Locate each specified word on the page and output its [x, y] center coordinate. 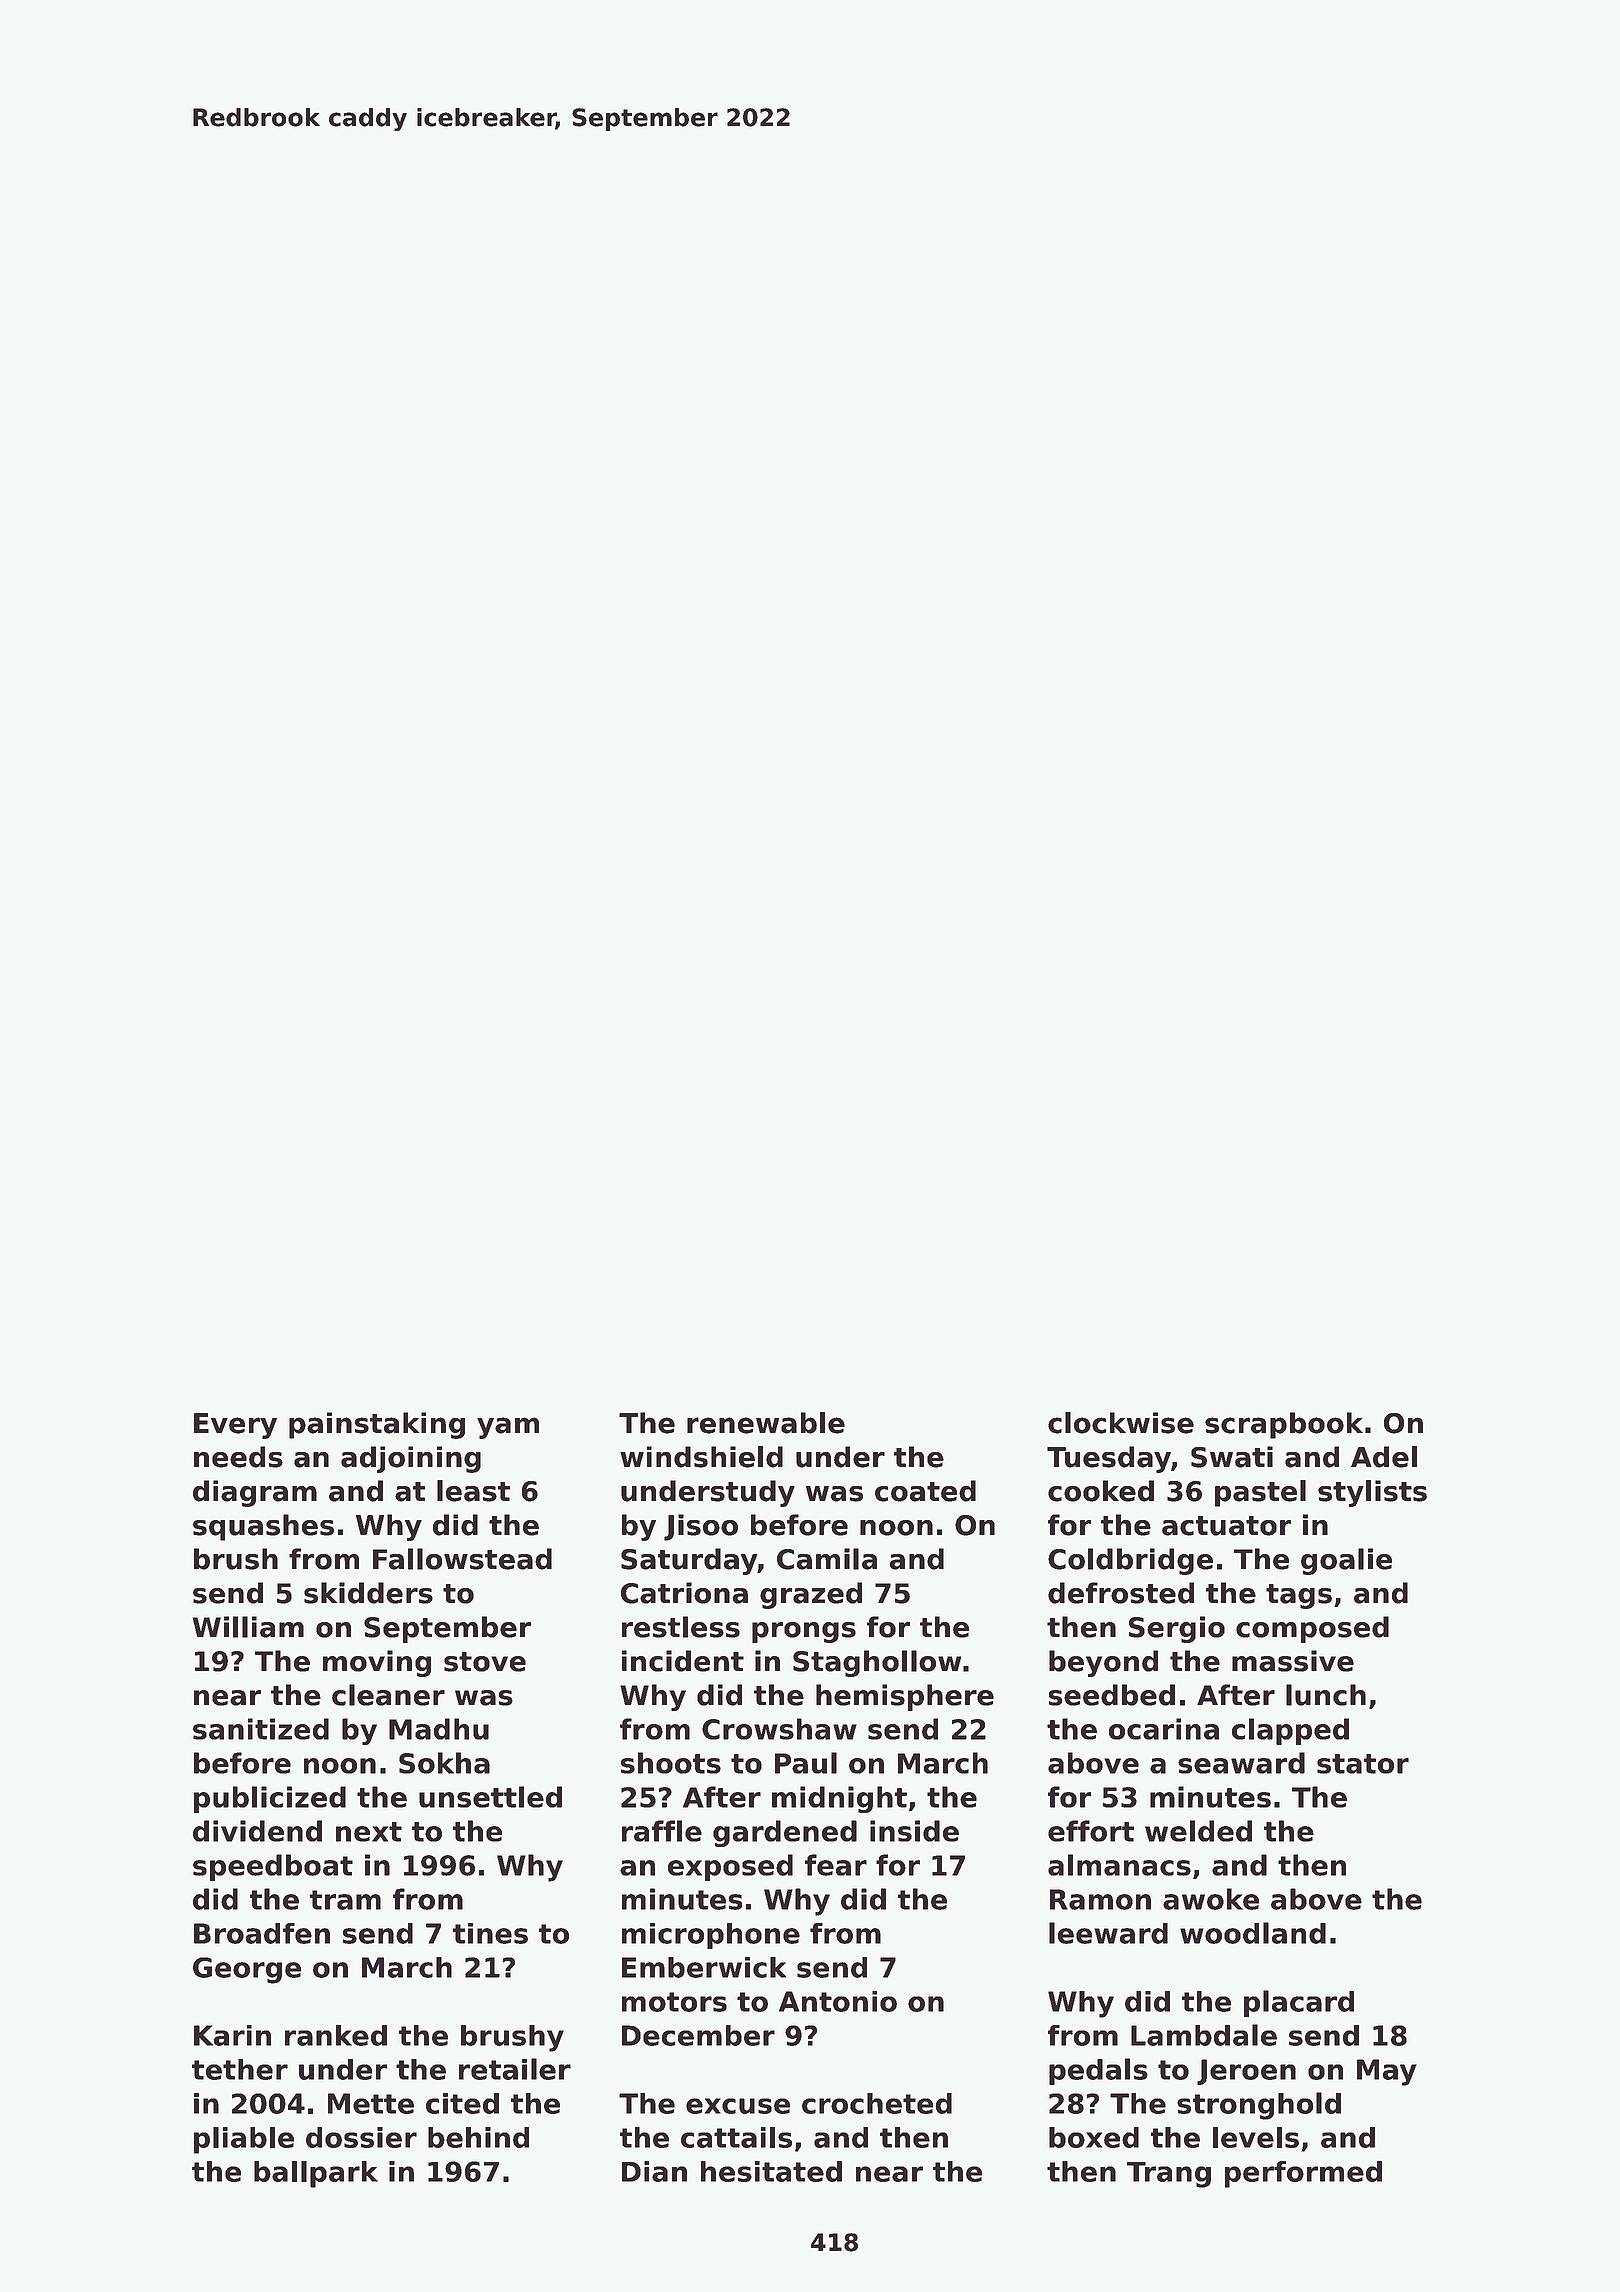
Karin [232, 2035]
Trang [1169, 2175]
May [1387, 2072]
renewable [766, 1423]
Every [235, 1426]
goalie [1346, 1561]
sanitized [261, 1729]
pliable [244, 2140]
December [698, 2035]
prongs [804, 1632]
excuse [738, 2106]
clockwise [1121, 1423]
